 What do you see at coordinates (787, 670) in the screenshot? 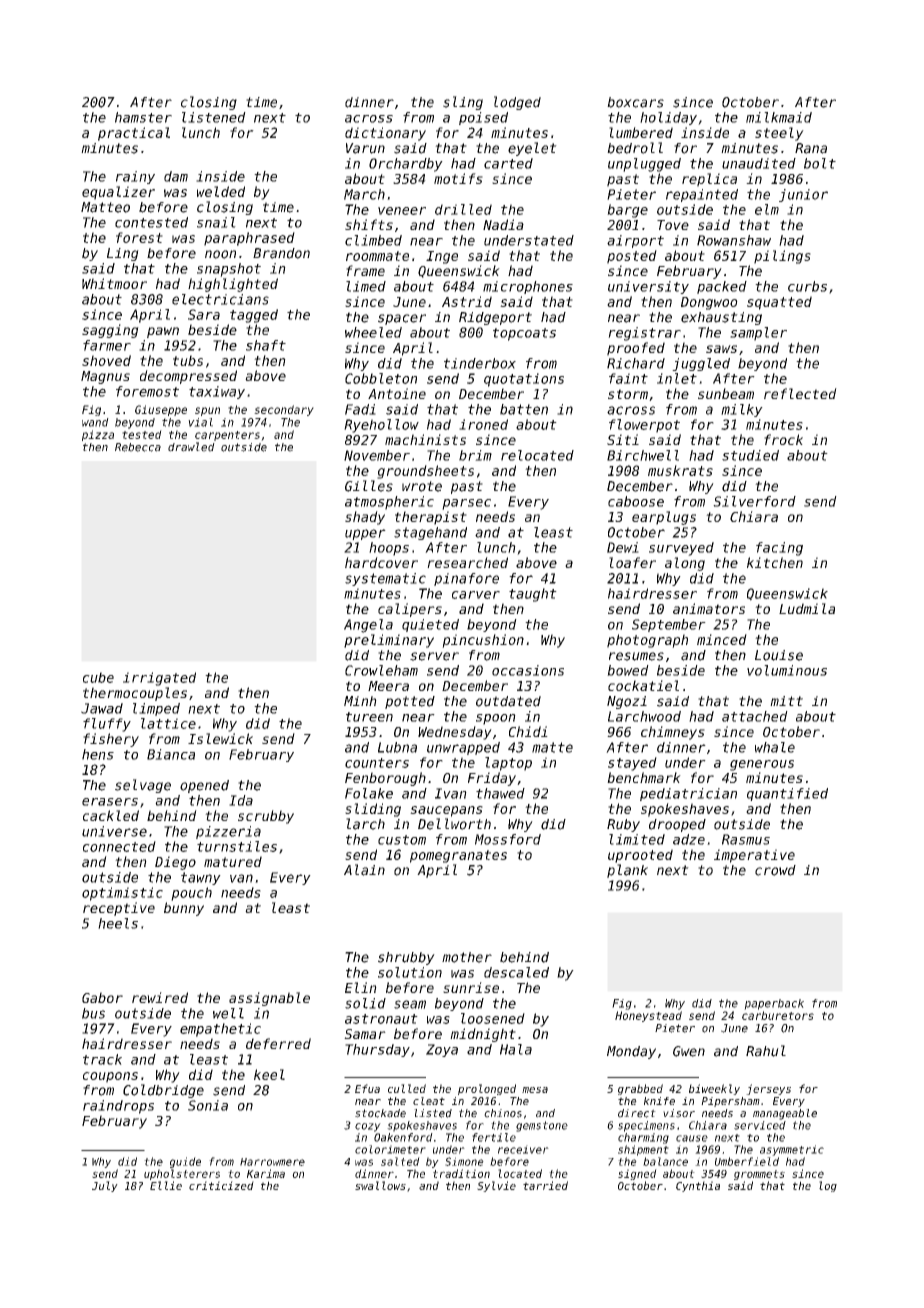
I see `voluminous` at bounding box center [787, 670].
